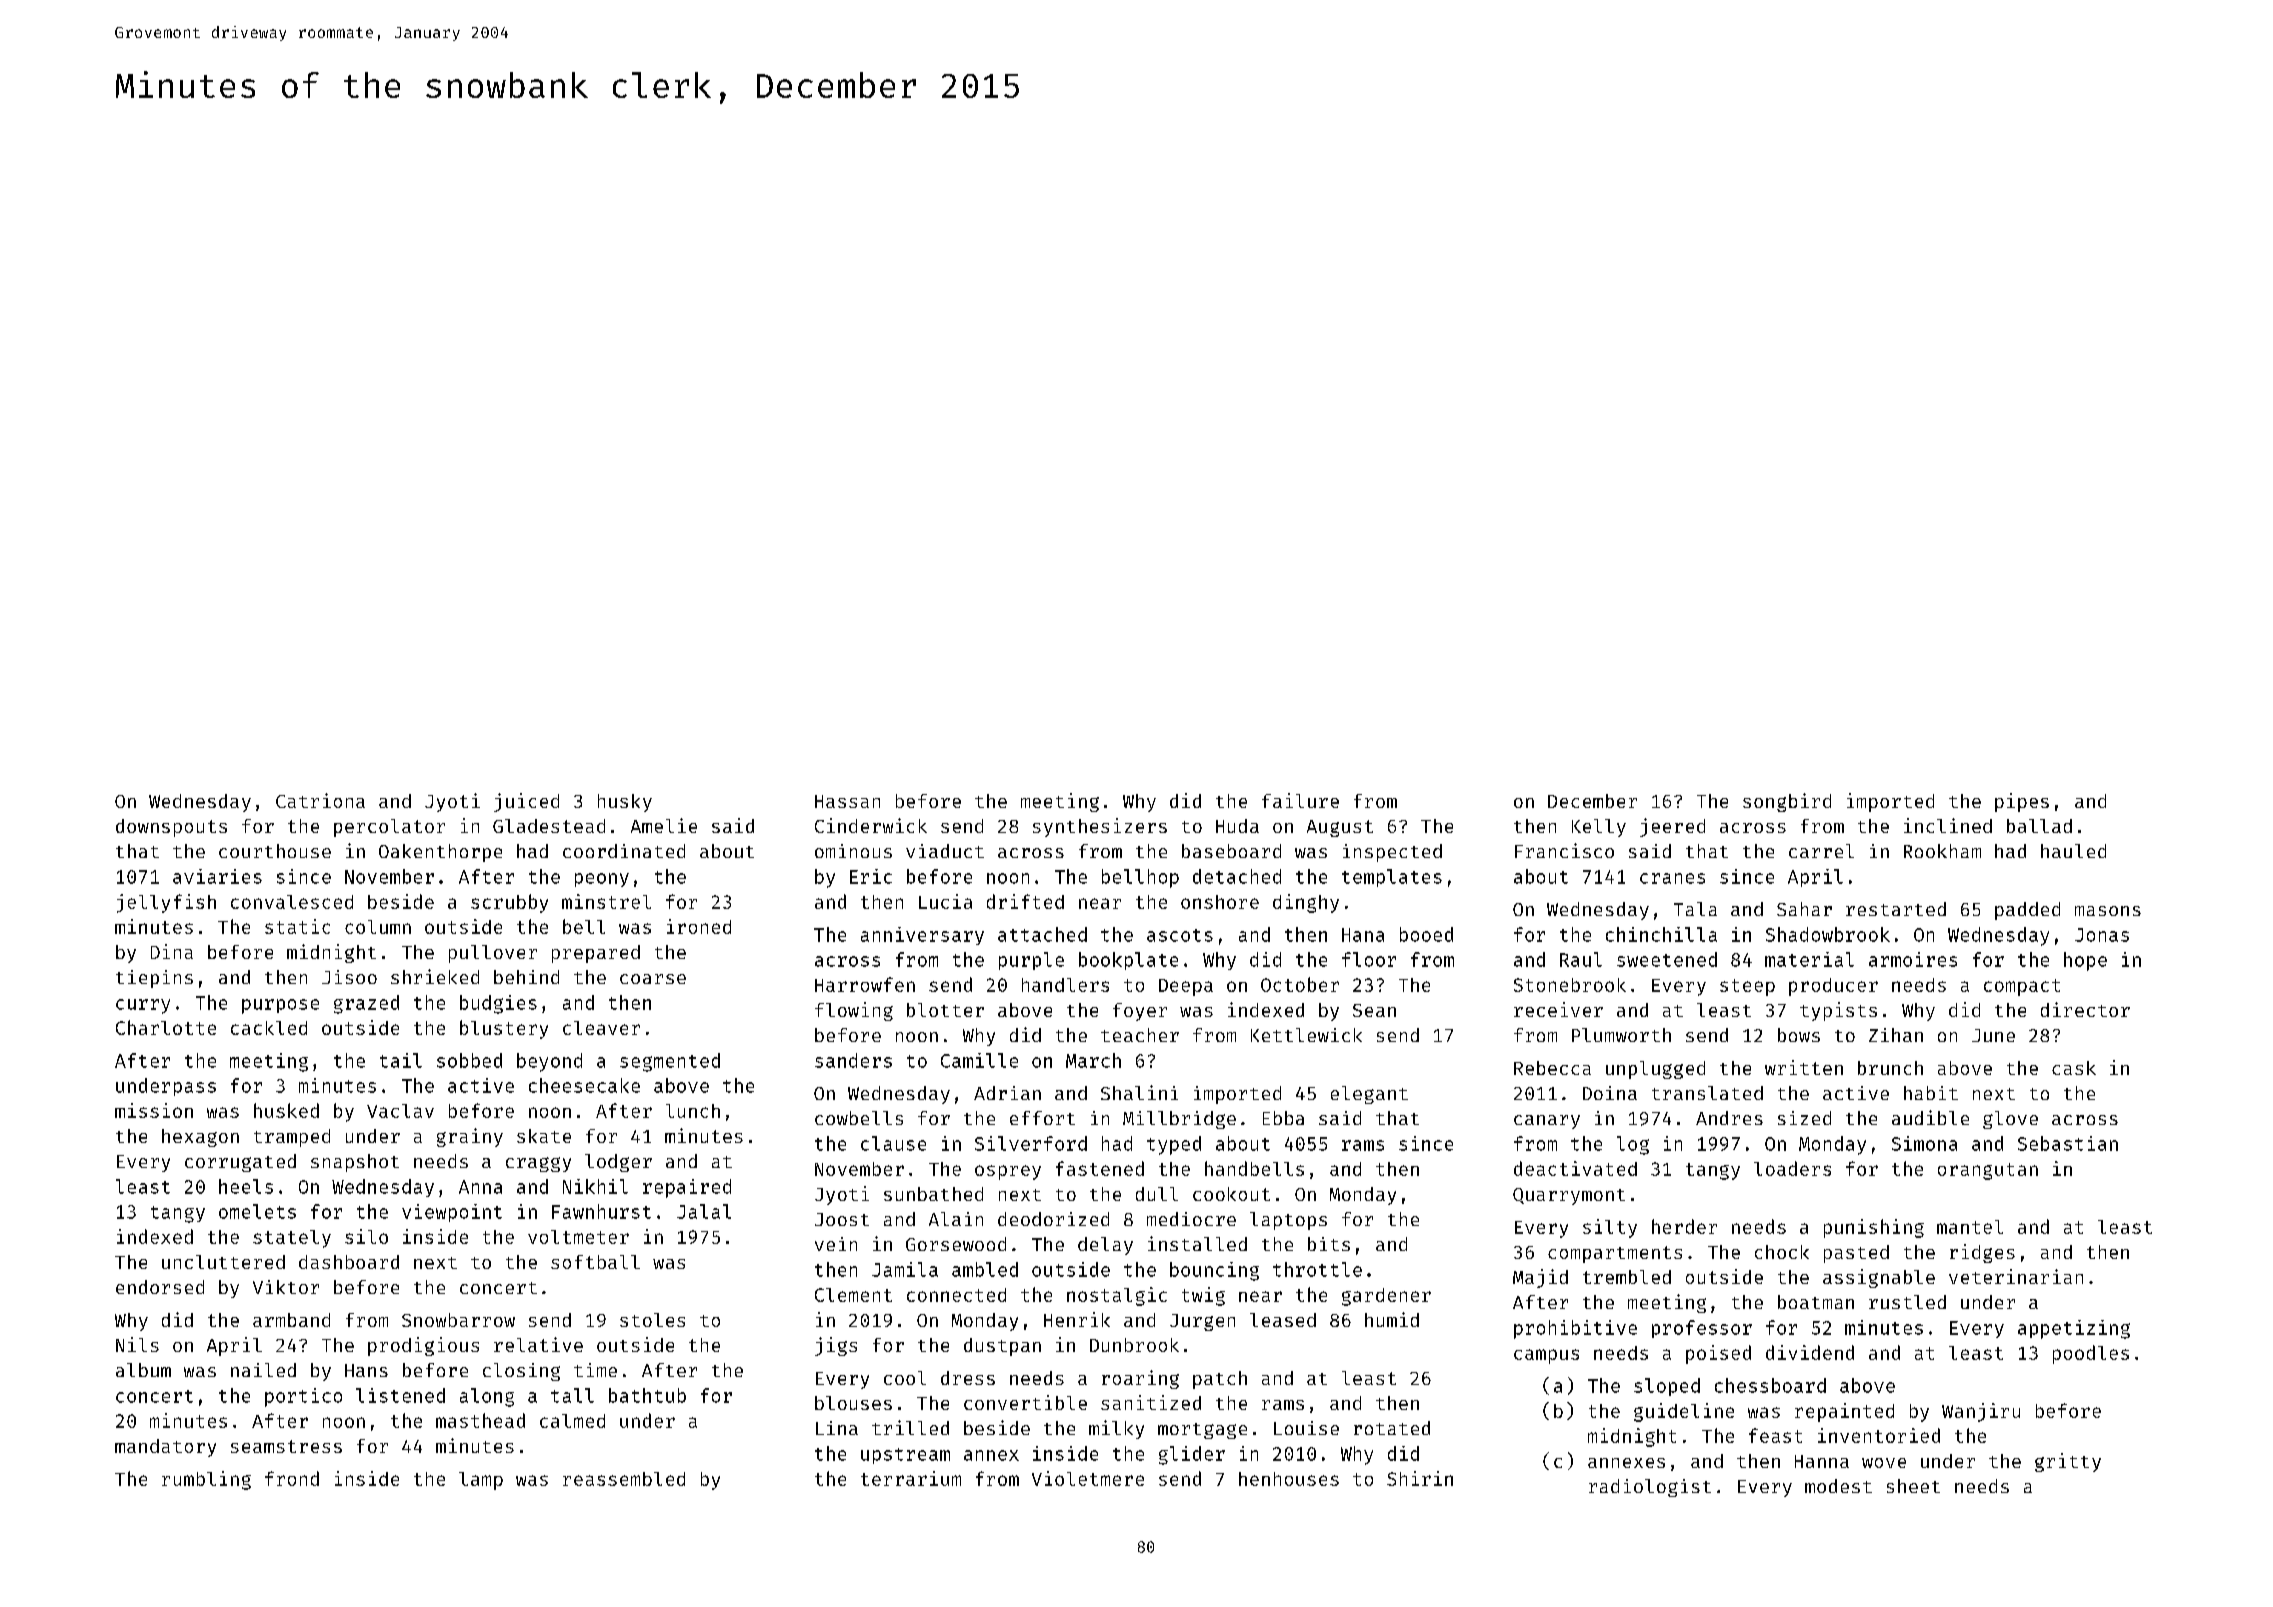  Describe the element at coordinates (602, 880) in the image. I see `peony` at that location.
